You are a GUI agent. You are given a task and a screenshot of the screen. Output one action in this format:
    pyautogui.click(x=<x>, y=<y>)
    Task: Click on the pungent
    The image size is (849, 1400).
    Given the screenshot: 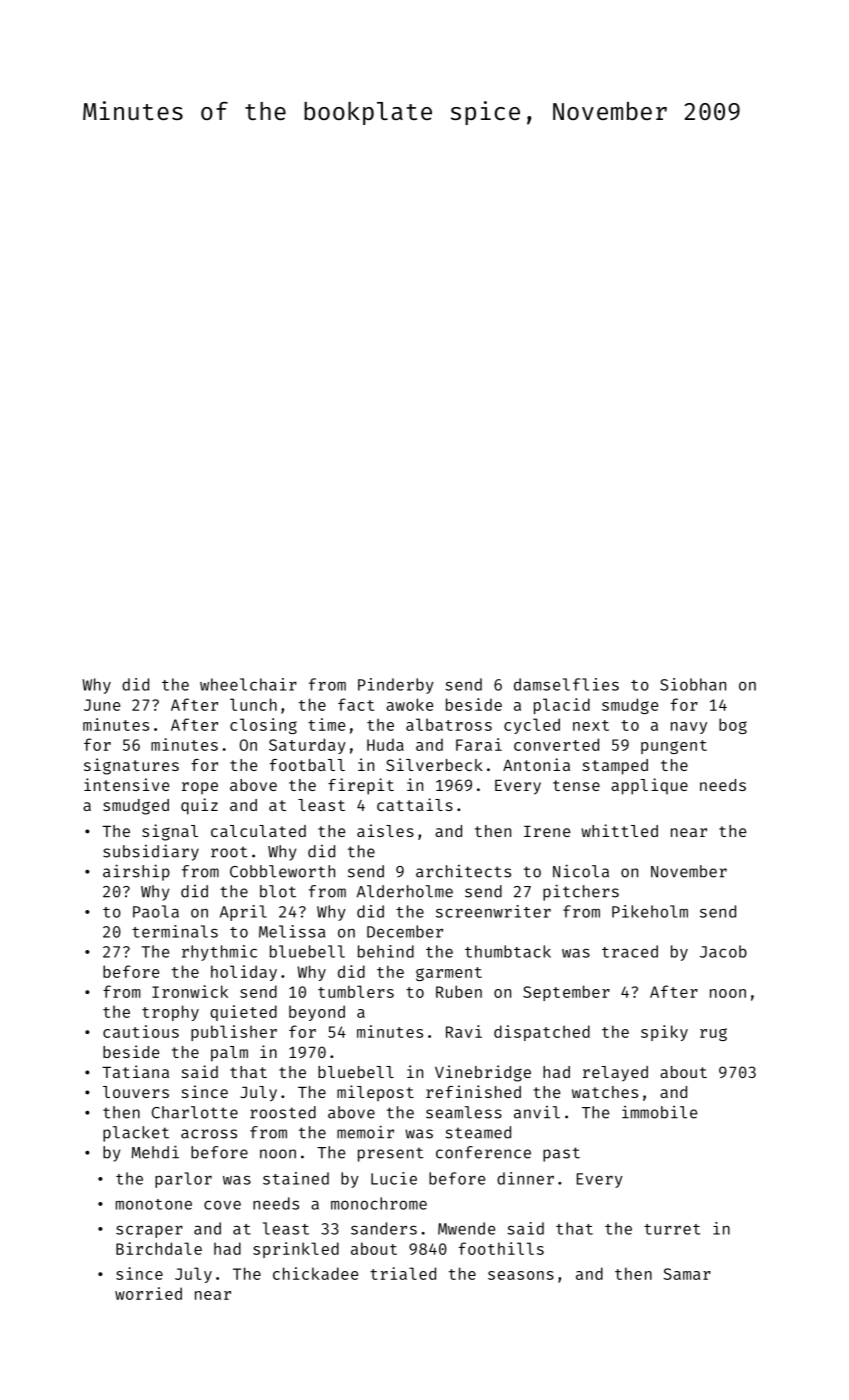 What is the action you would take?
    pyautogui.click(x=674, y=747)
